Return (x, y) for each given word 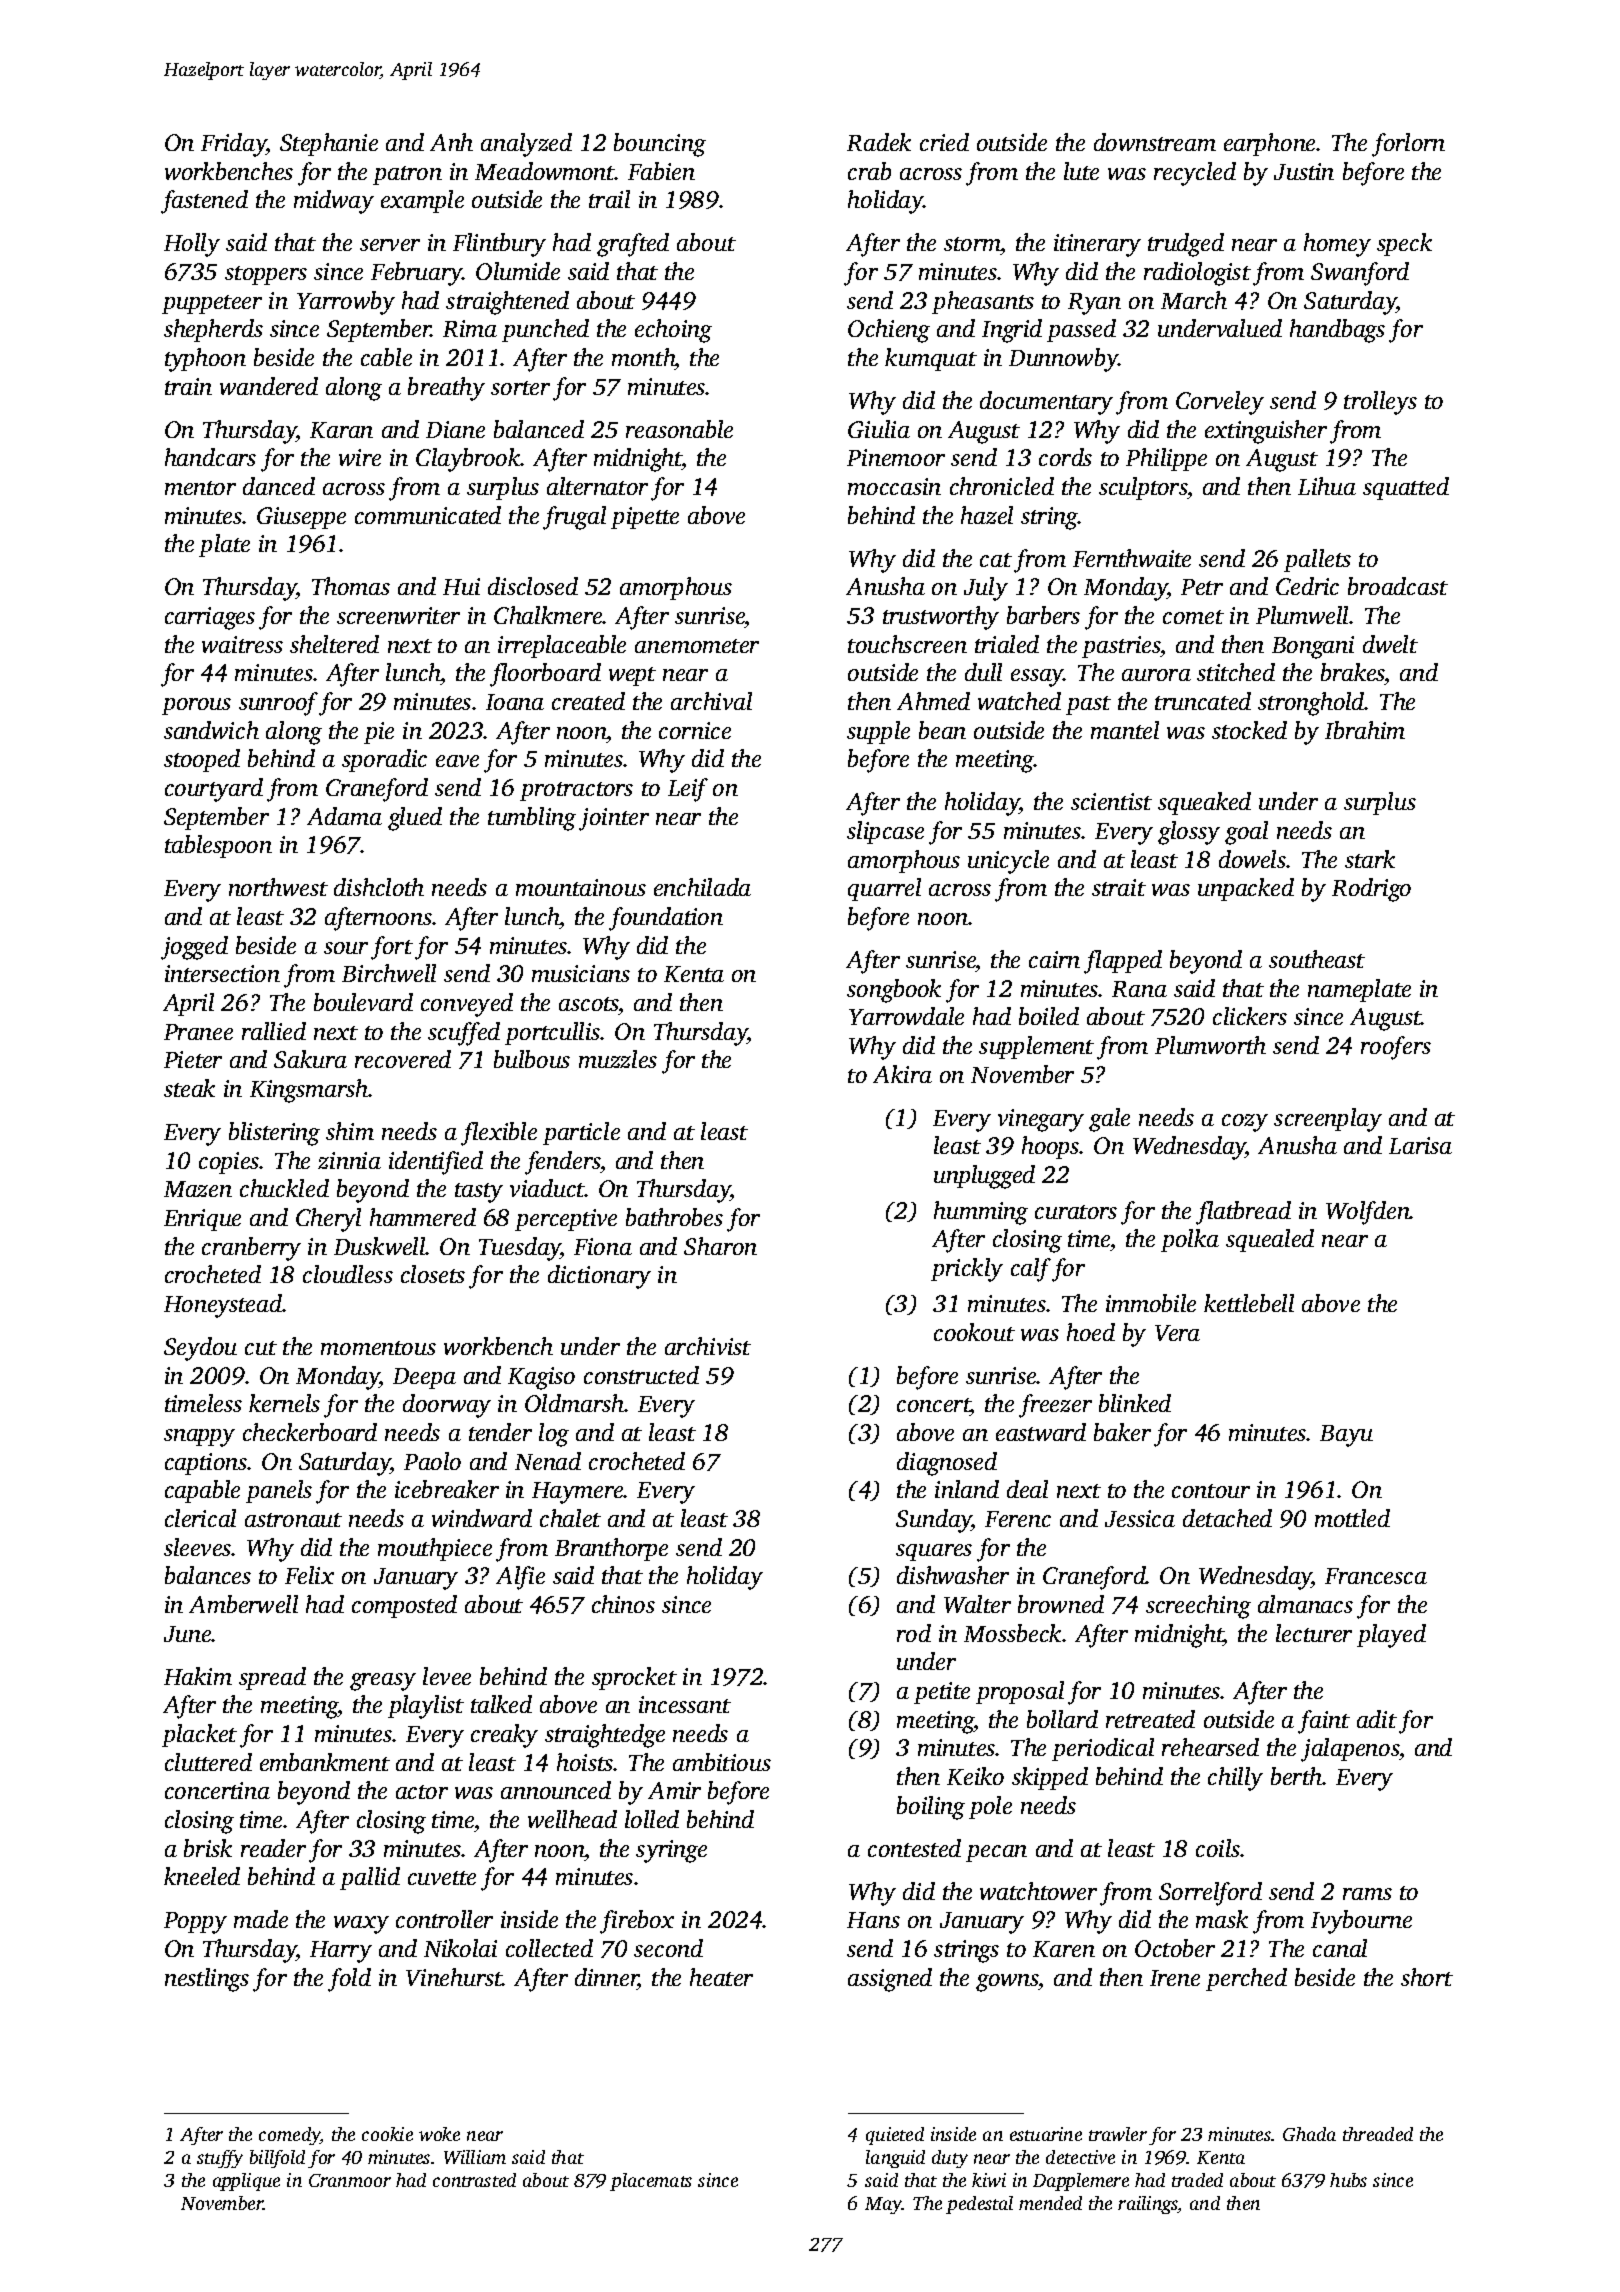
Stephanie (329, 144)
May (883, 2205)
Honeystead (223, 1306)
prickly (967, 1270)
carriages (210, 618)
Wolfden (1368, 1213)
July (986, 589)
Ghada (1309, 2134)
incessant (685, 1704)
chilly (1235, 1779)
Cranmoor (350, 2180)
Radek (879, 142)
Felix (309, 1575)
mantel (1125, 730)
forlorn (1408, 145)
